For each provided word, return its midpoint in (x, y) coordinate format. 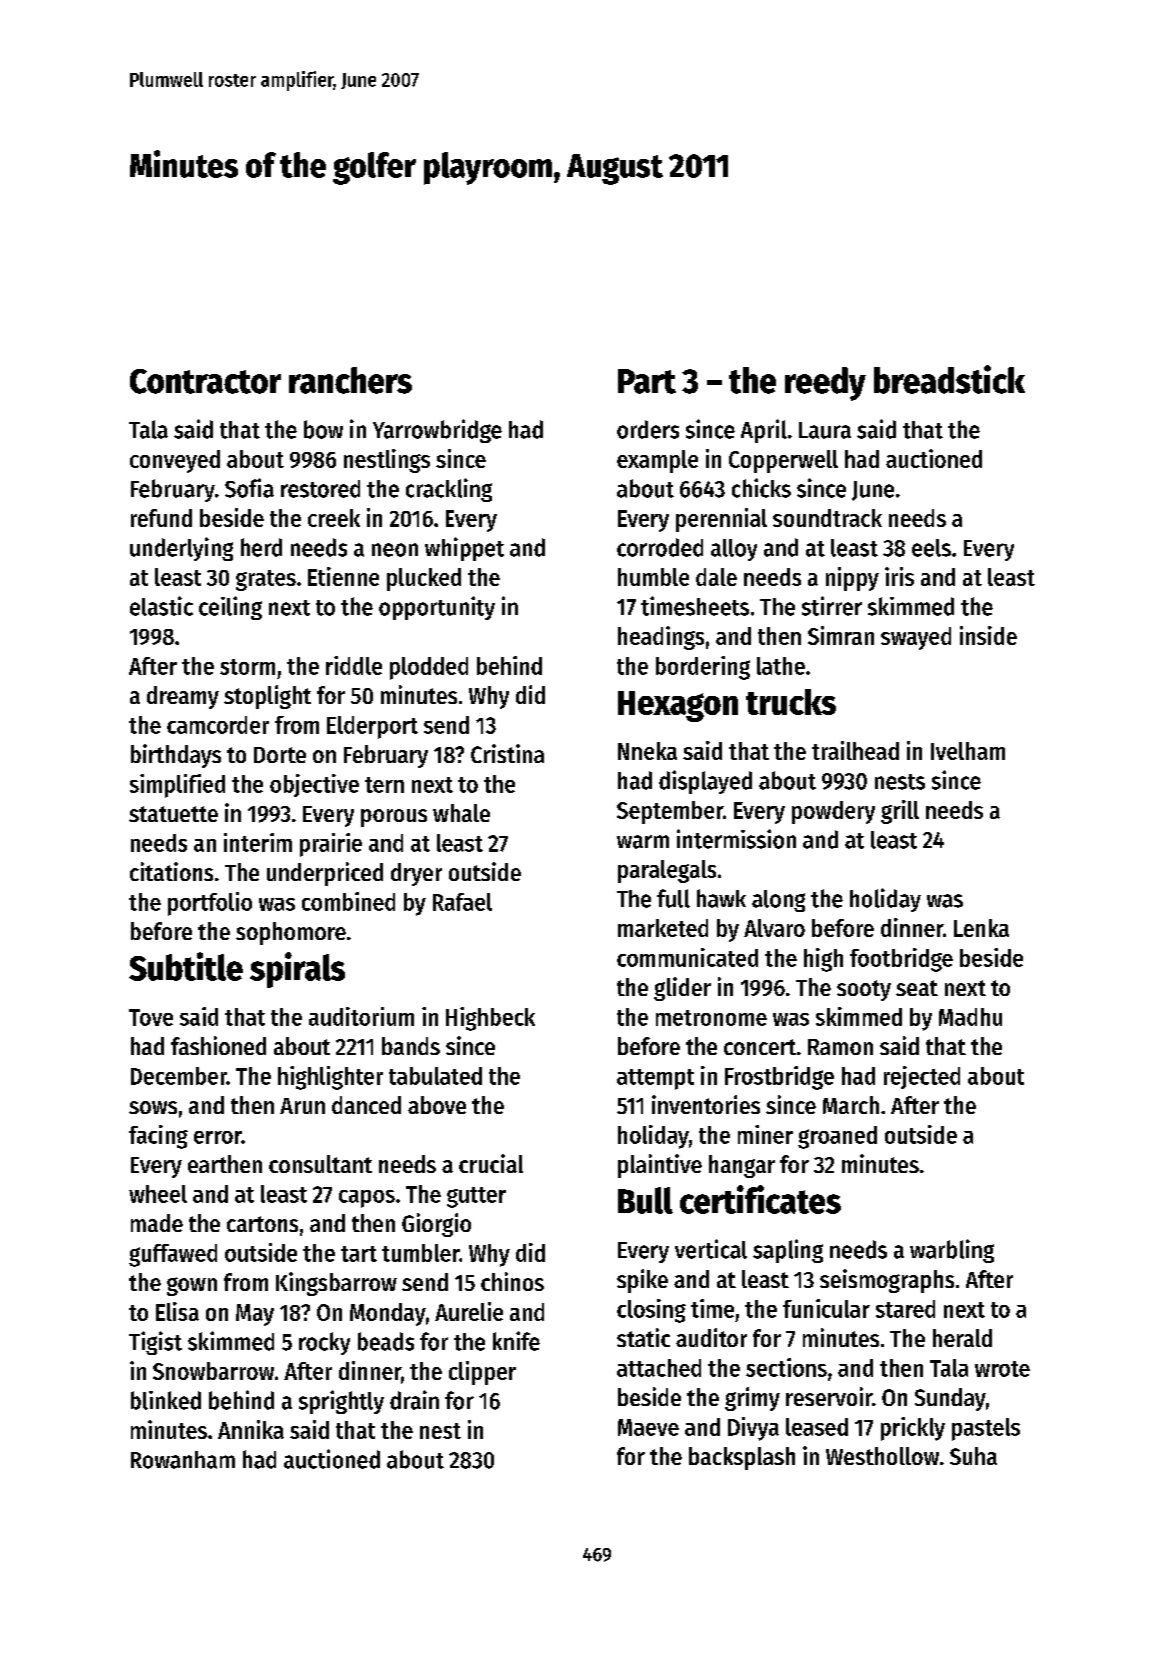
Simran (841, 635)
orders (648, 429)
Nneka (647, 751)
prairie (331, 845)
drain (414, 1400)
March (851, 1105)
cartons (262, 1224)
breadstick (949, 379)
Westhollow (882, 1456)
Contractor (205, 381)
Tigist (155, 1343)
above (437, 1105)
